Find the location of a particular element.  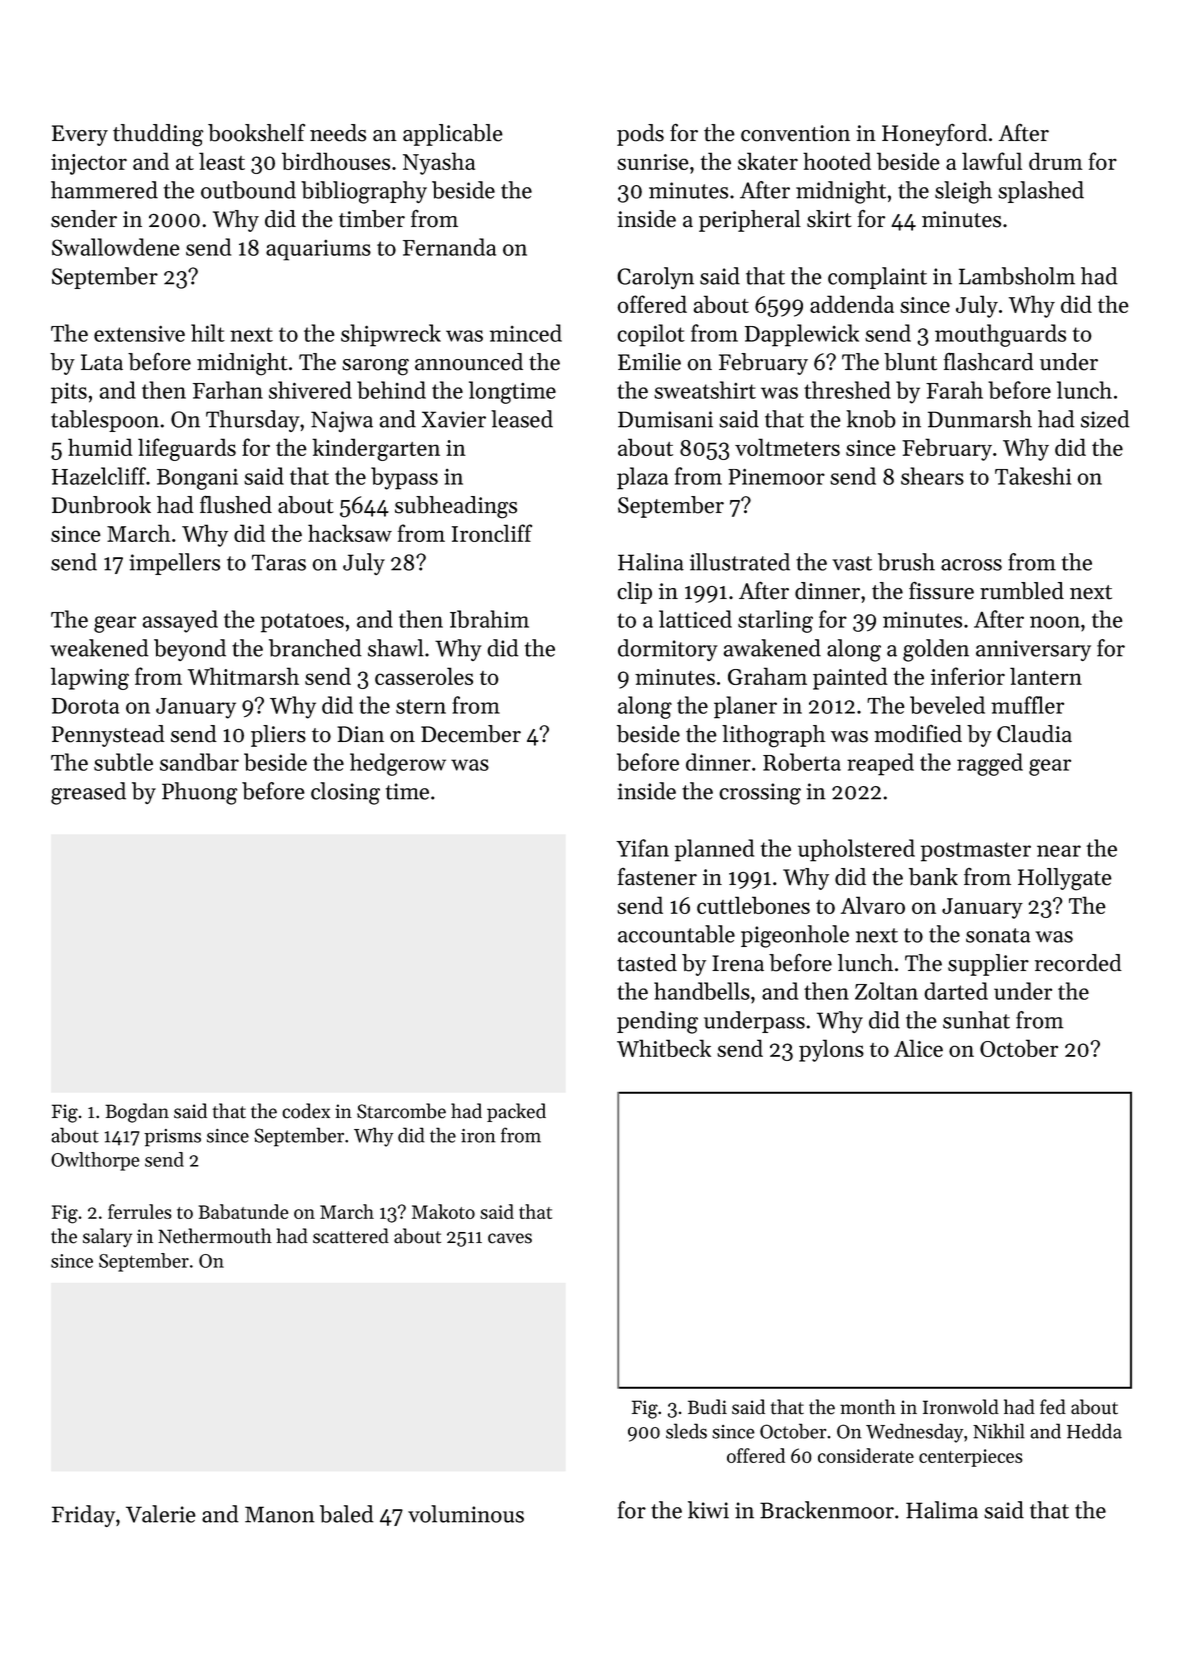

Valerie is located at coordinates (161, 1514).
